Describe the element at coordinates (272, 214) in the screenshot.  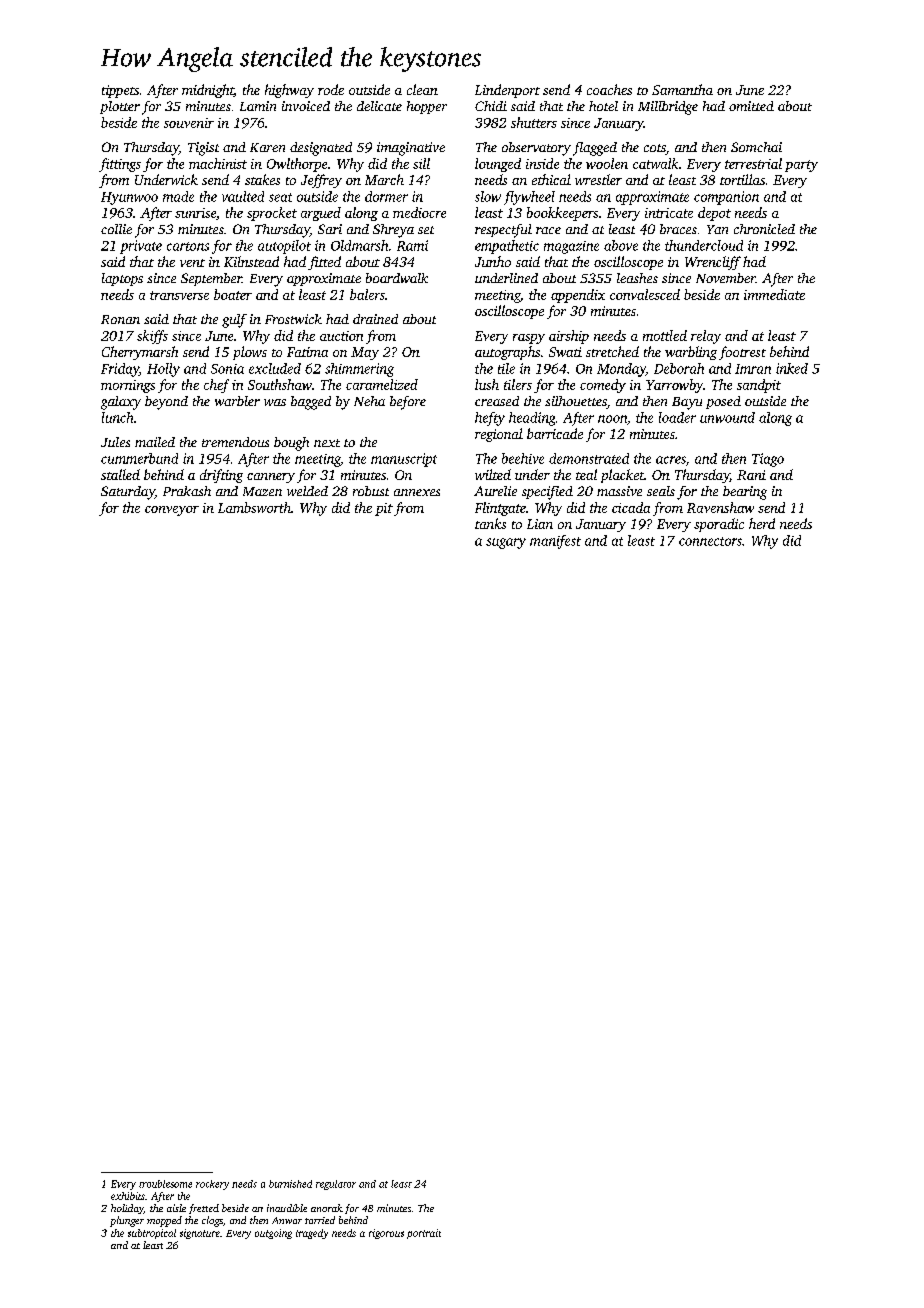
I see `sprocket` at that location.
